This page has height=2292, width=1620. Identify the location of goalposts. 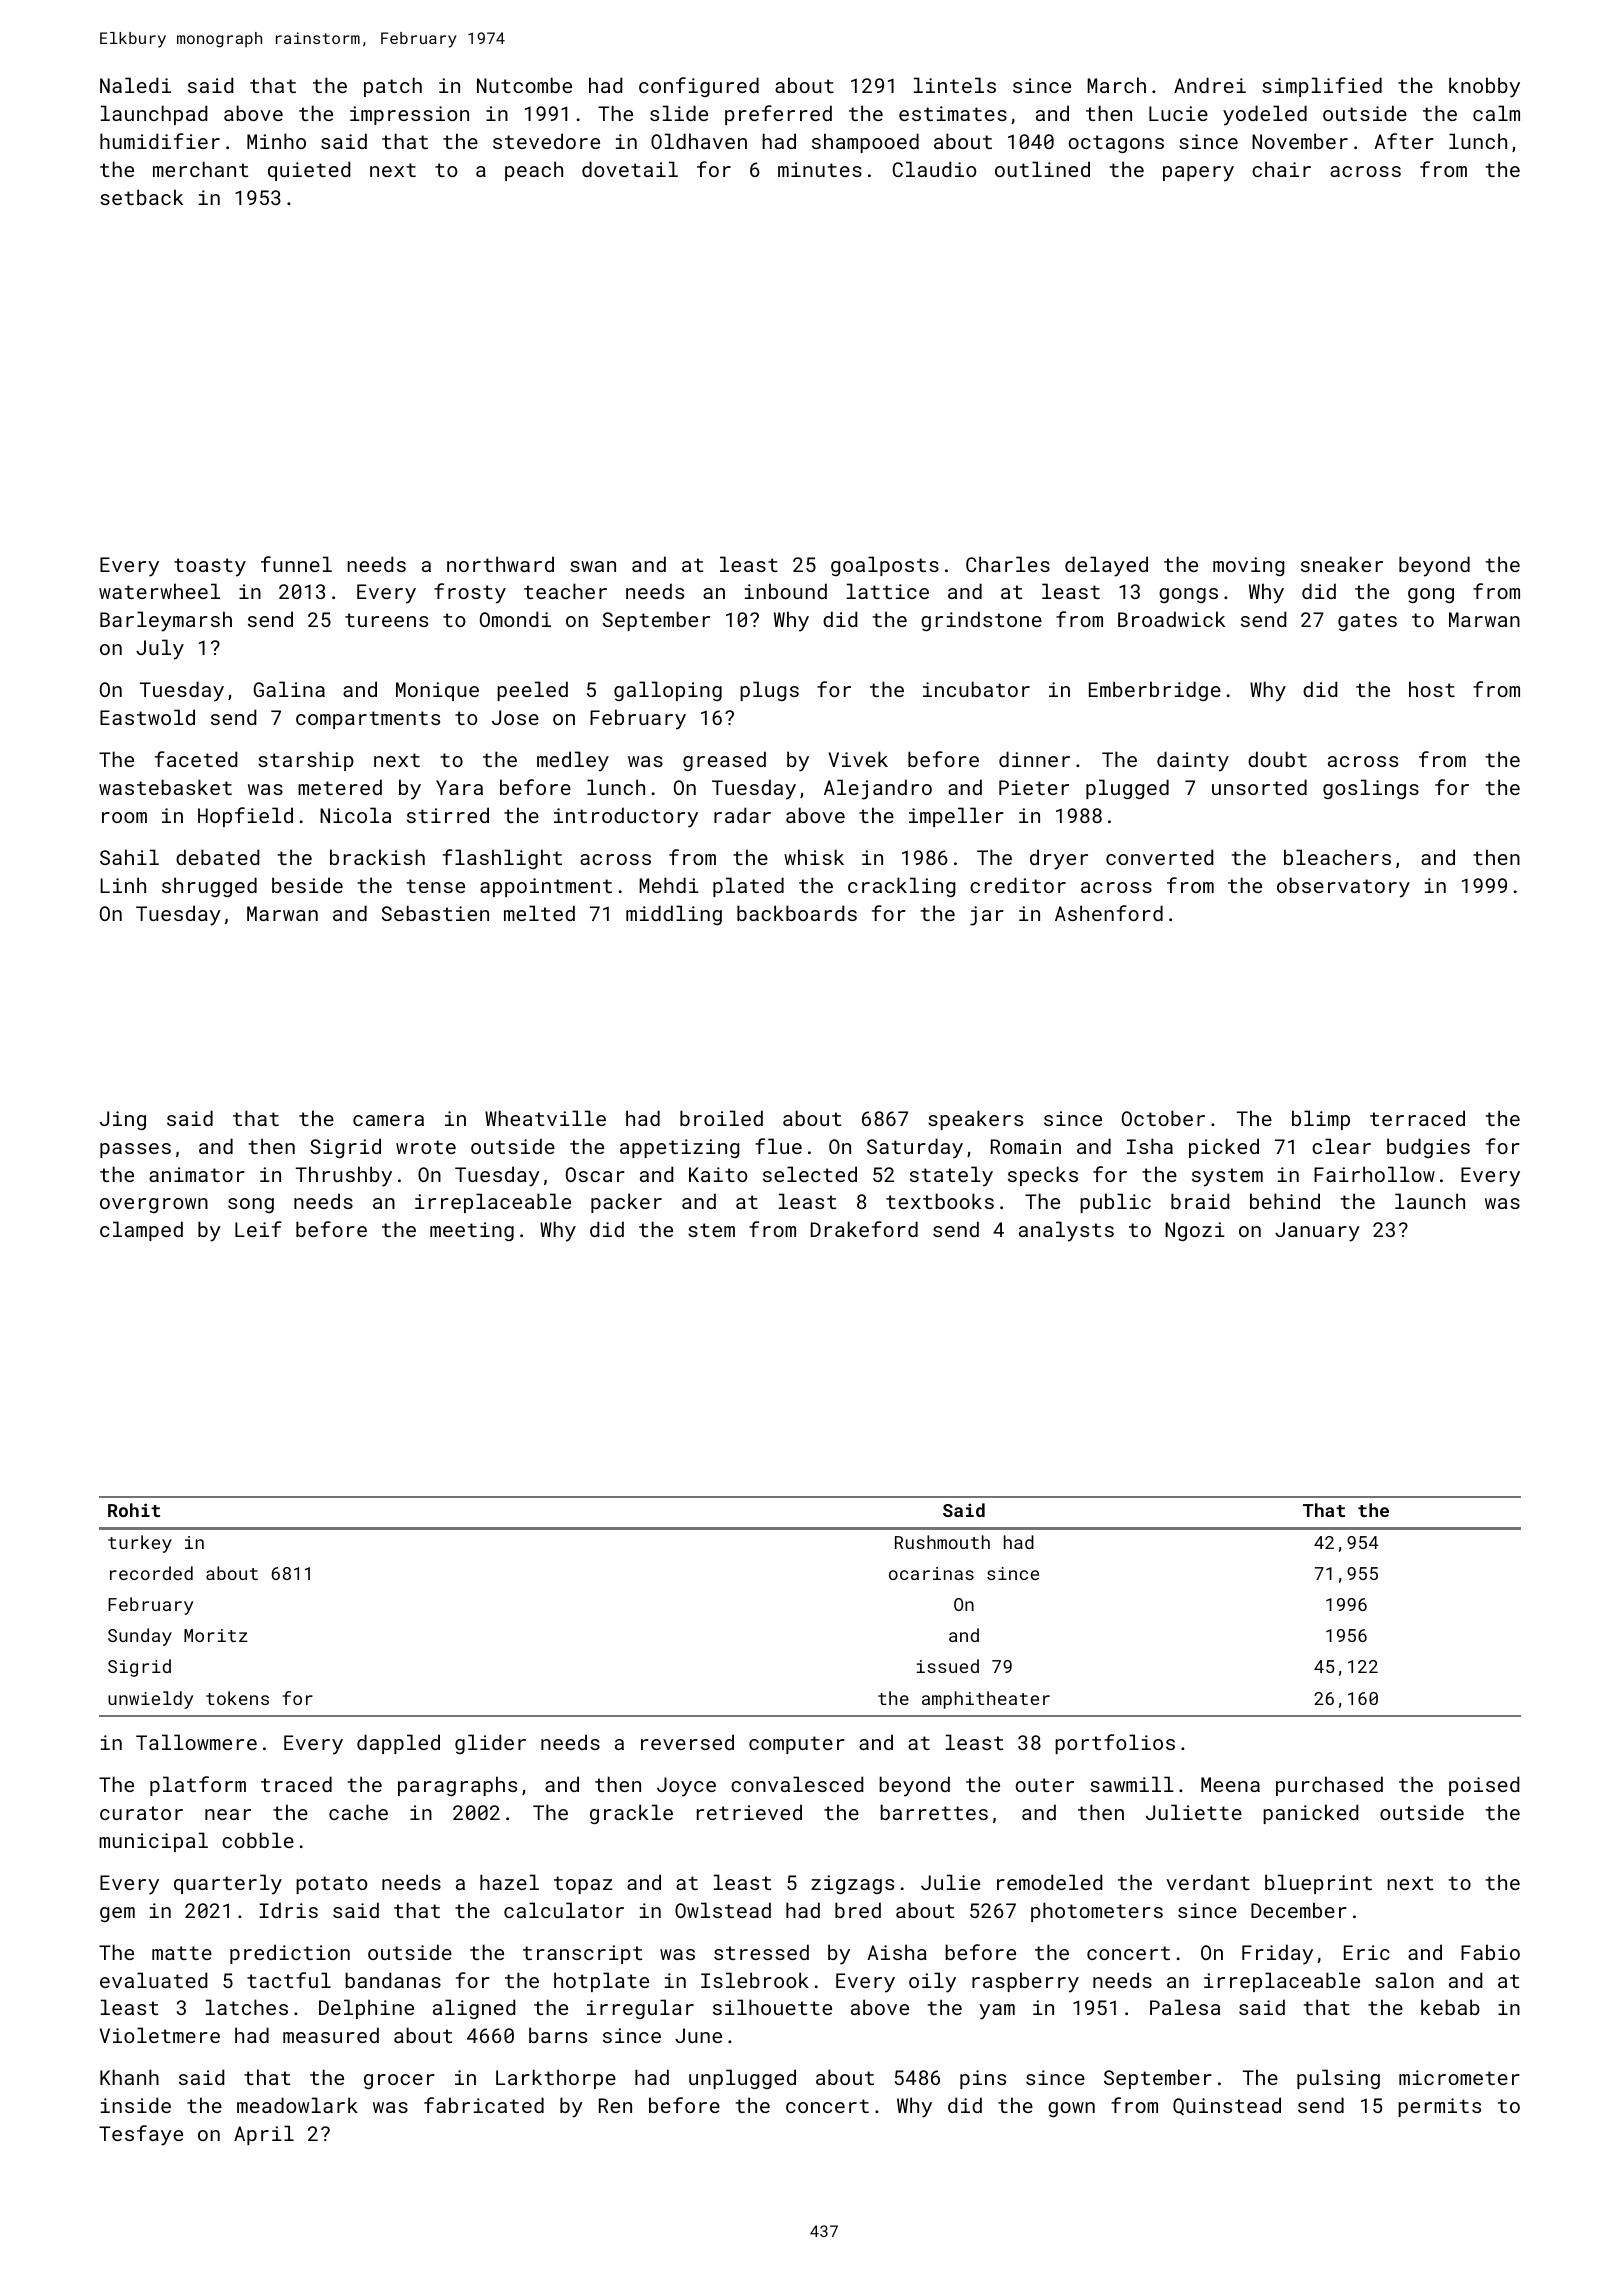
(885, 566).
